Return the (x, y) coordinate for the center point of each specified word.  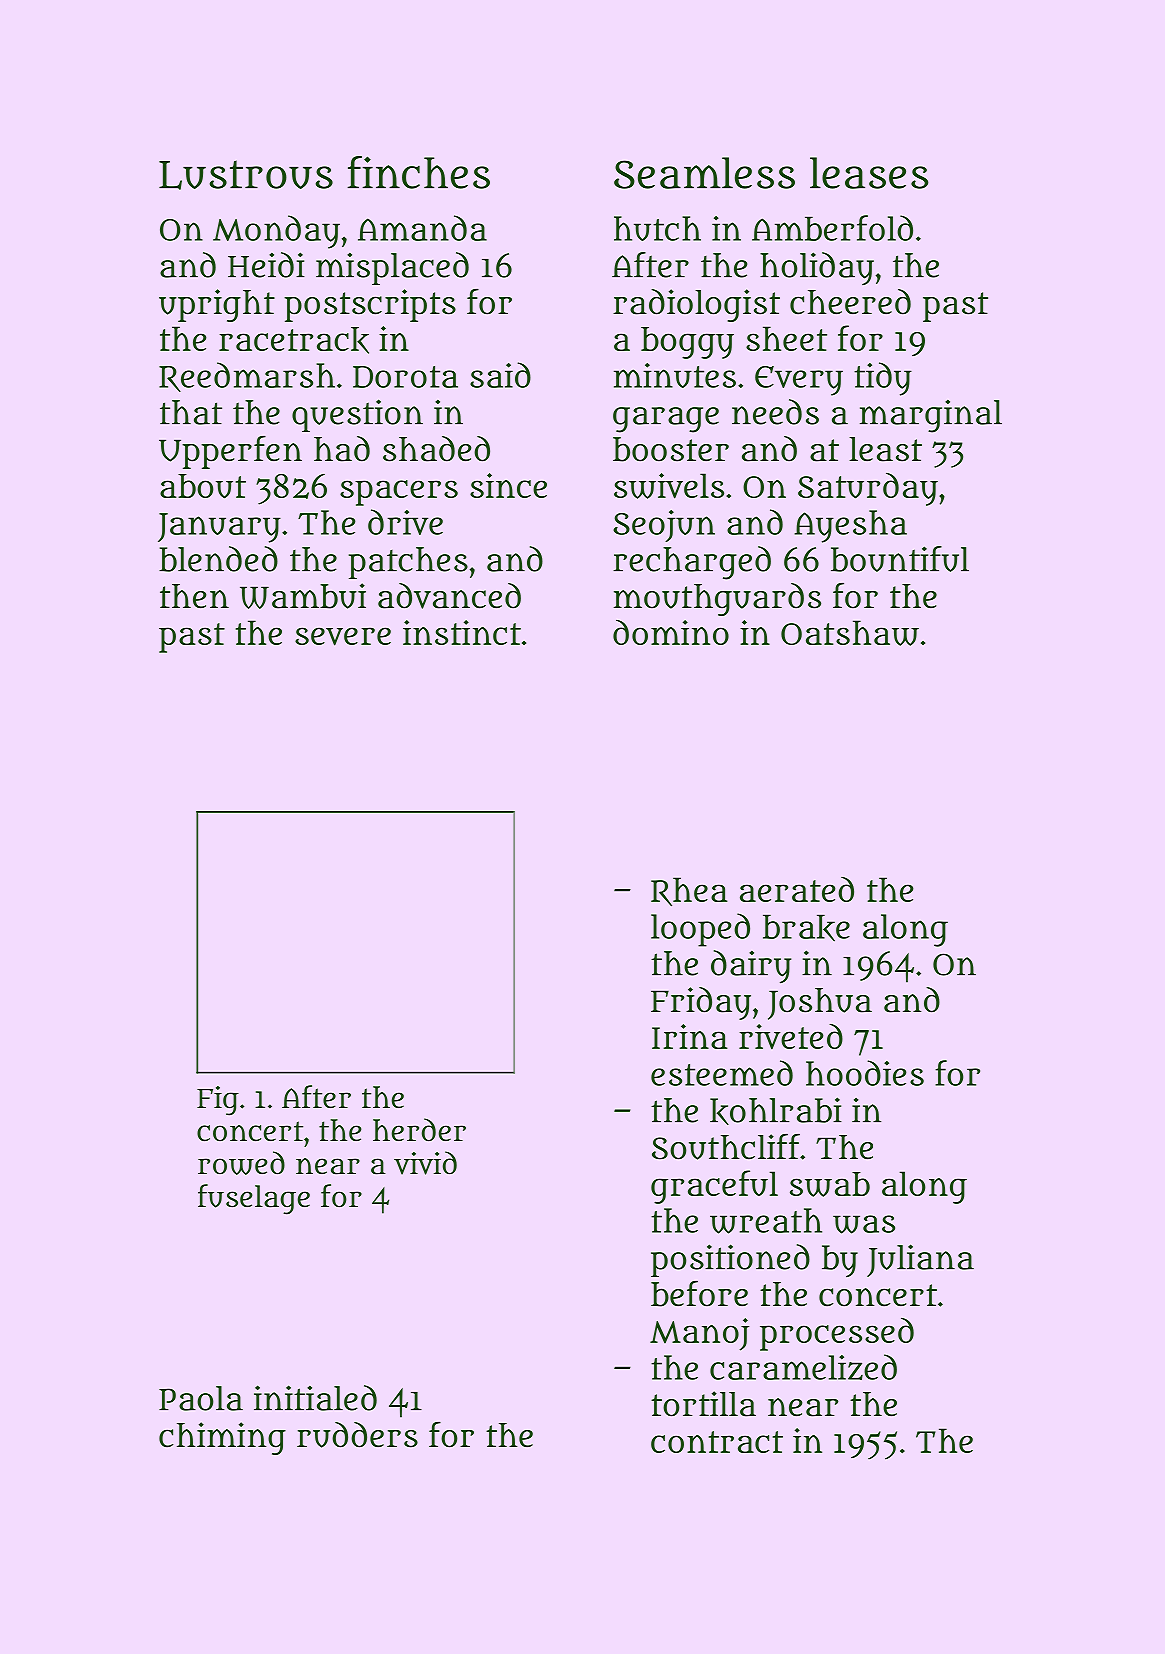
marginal (931, 416)
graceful (714, 1187)
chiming (222, 1438)
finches (418, 172)
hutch (657, 228)
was (864, 1224)
